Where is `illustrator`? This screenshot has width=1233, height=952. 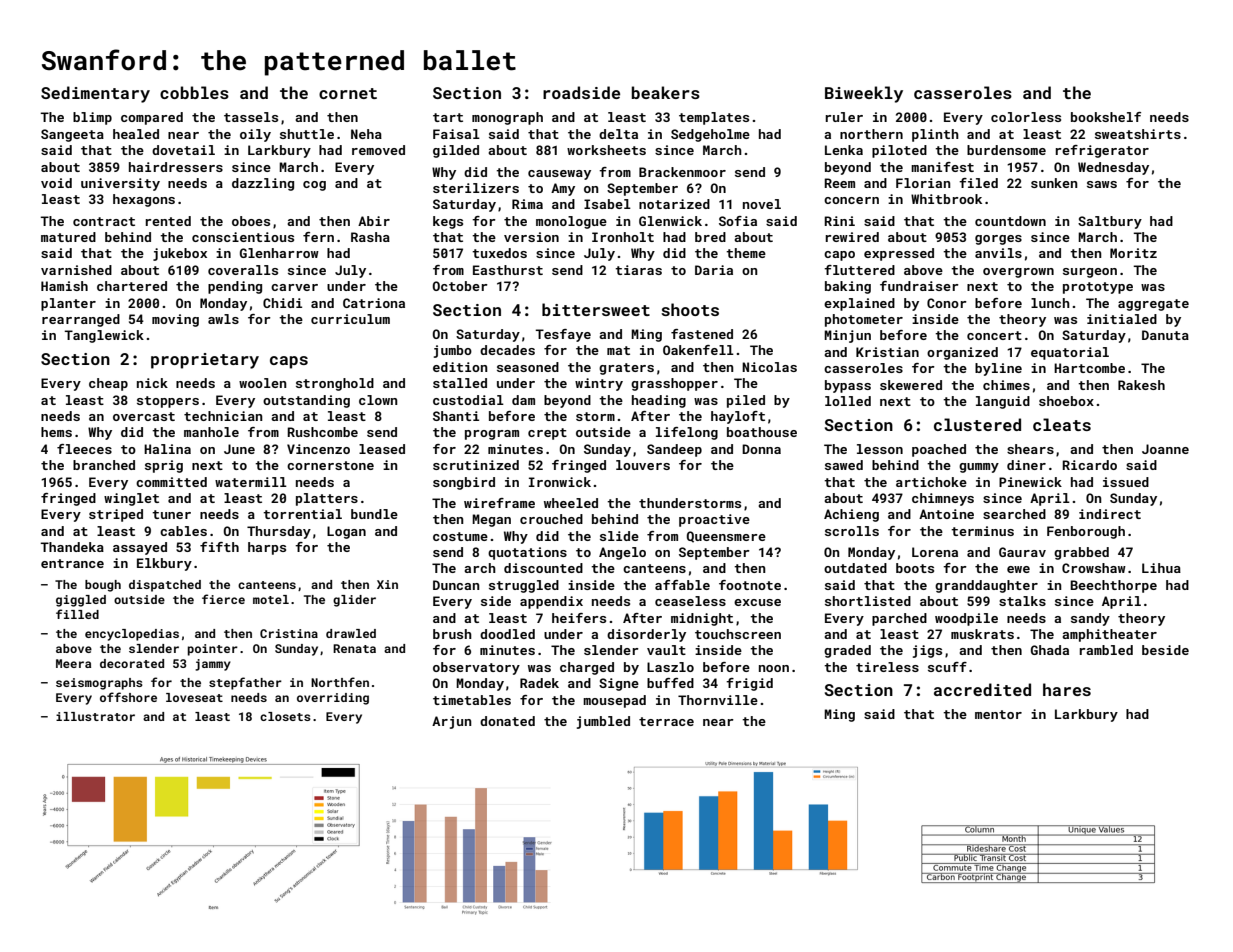 illustrator is located at coordinates (95, 716).
